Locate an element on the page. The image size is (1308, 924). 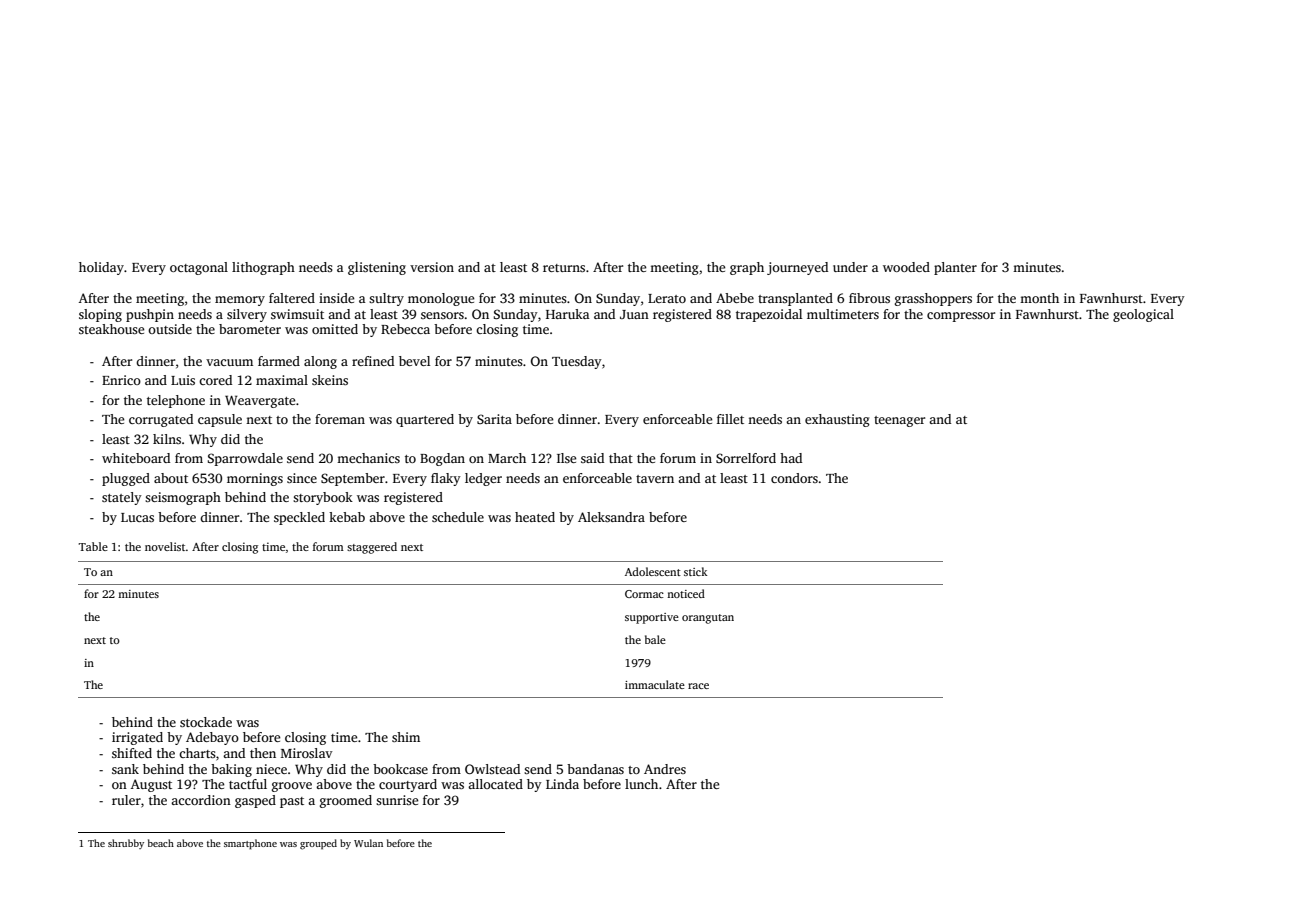
immaculate is located at coordinates (655, 684).
